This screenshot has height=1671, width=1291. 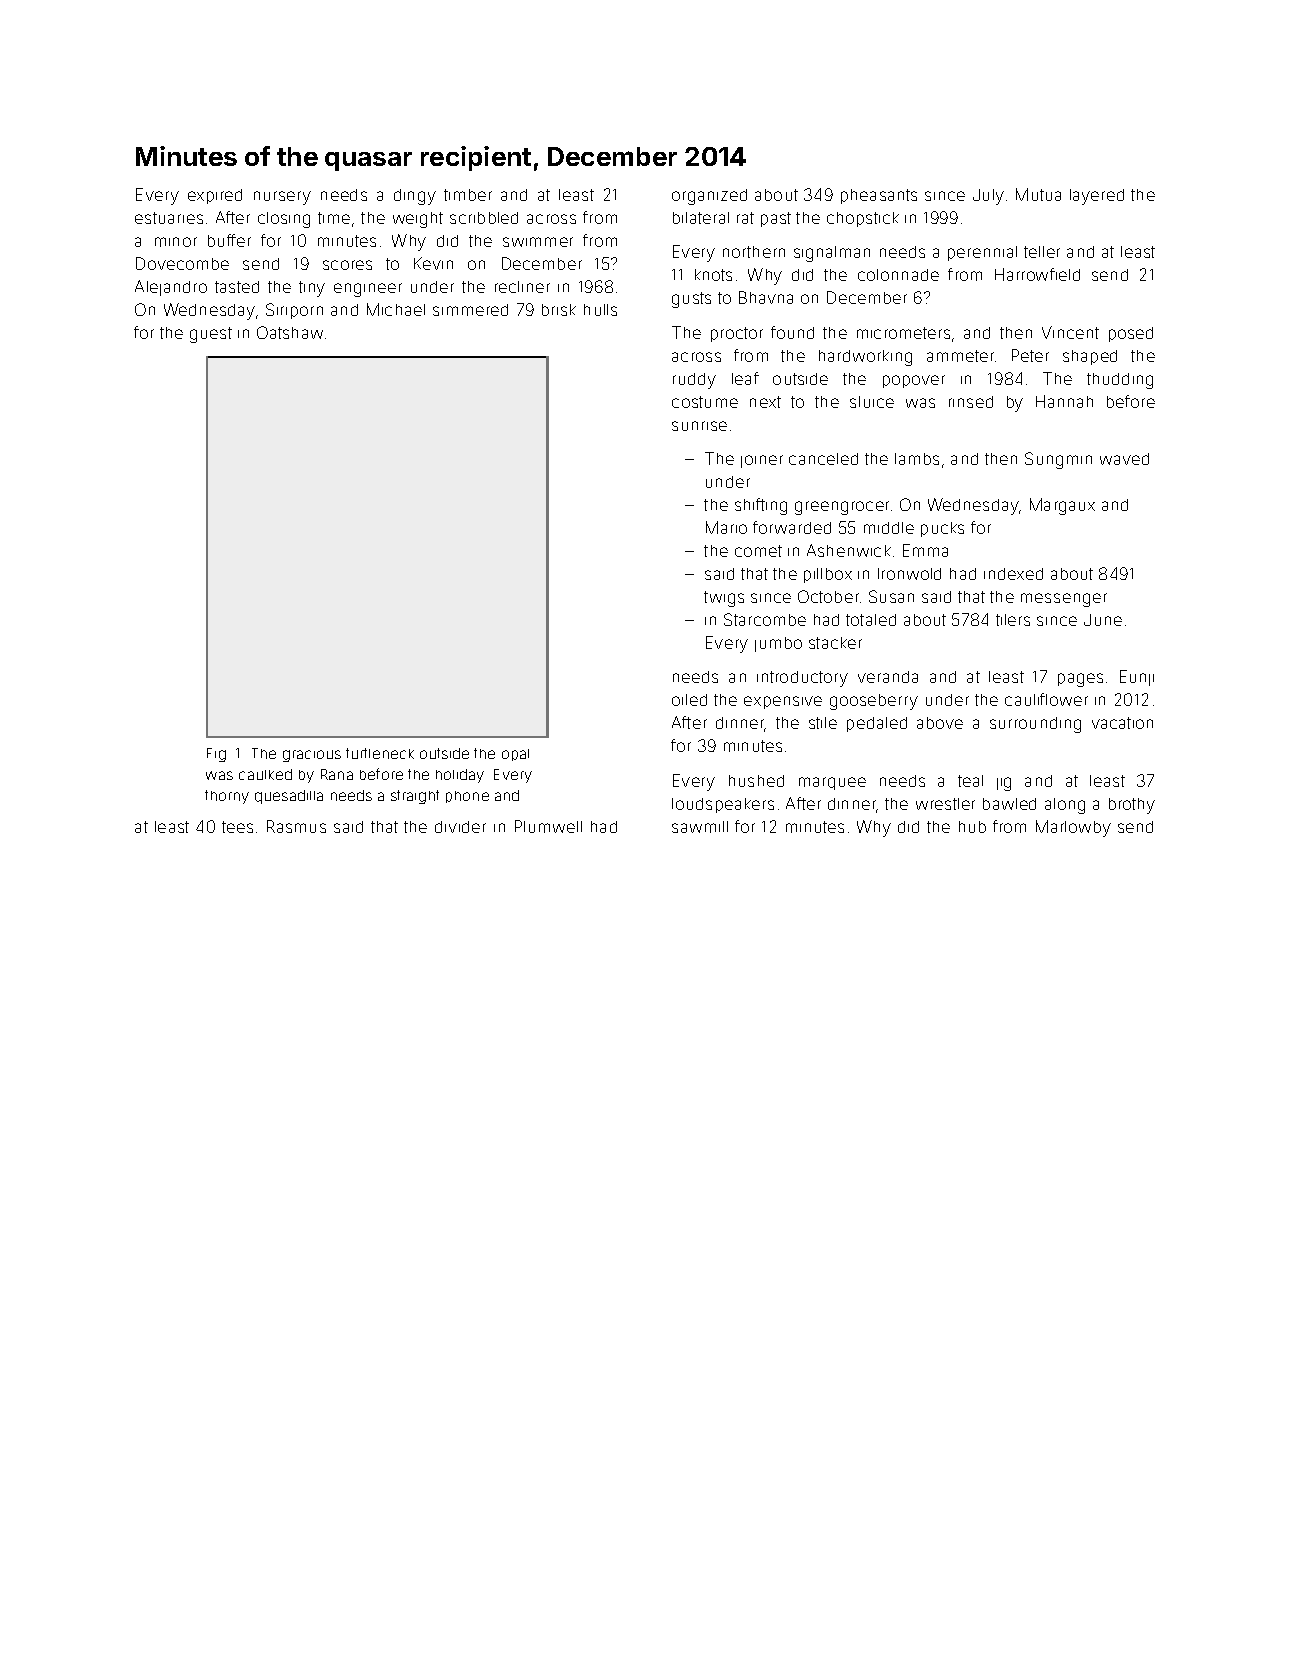 What do you see at coordinates (1042, 252) in the screenshot?
I see `teller` at bounding box center [1042, 252].
